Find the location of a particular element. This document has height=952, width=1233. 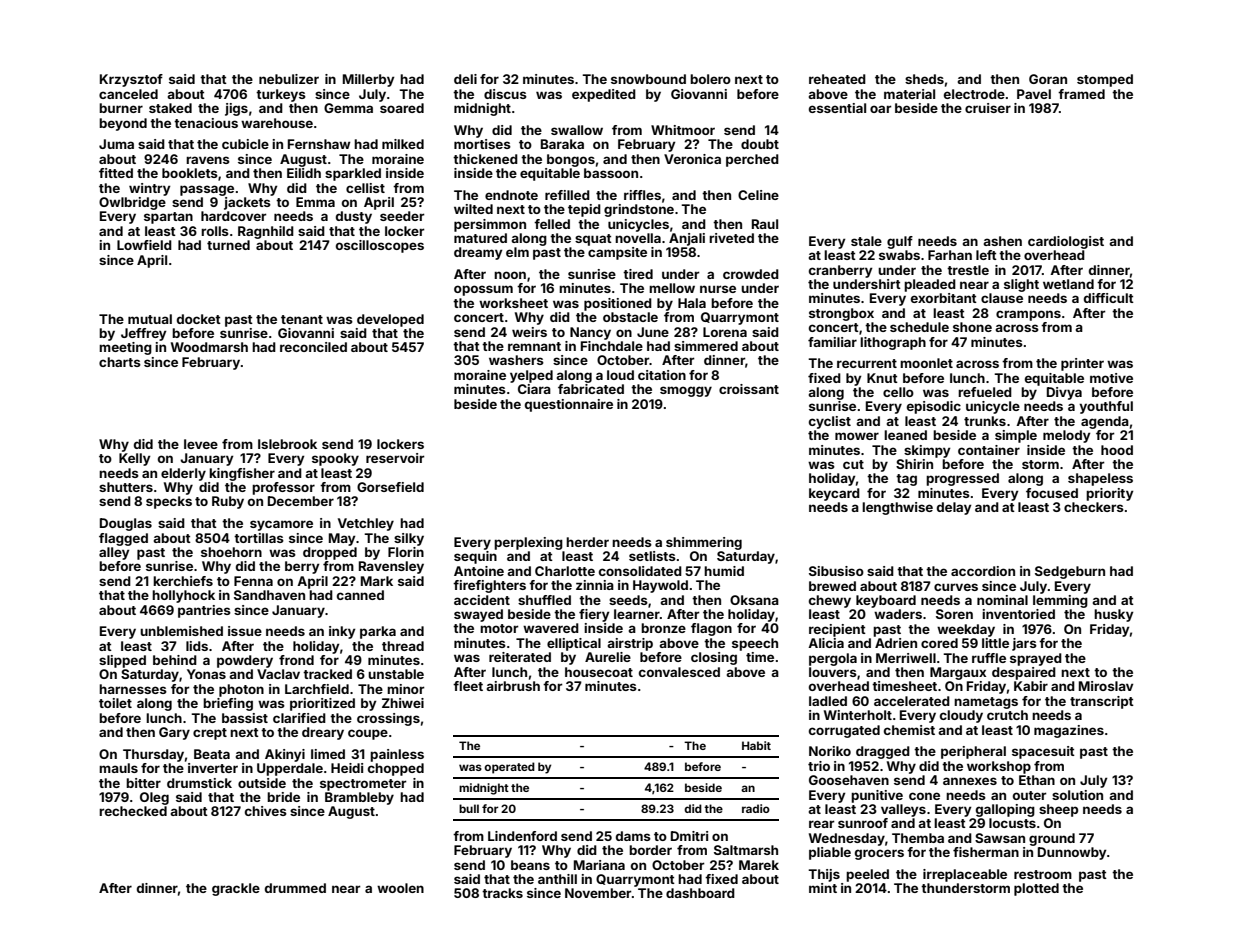

ladled is located at coordinates (828, 701).
